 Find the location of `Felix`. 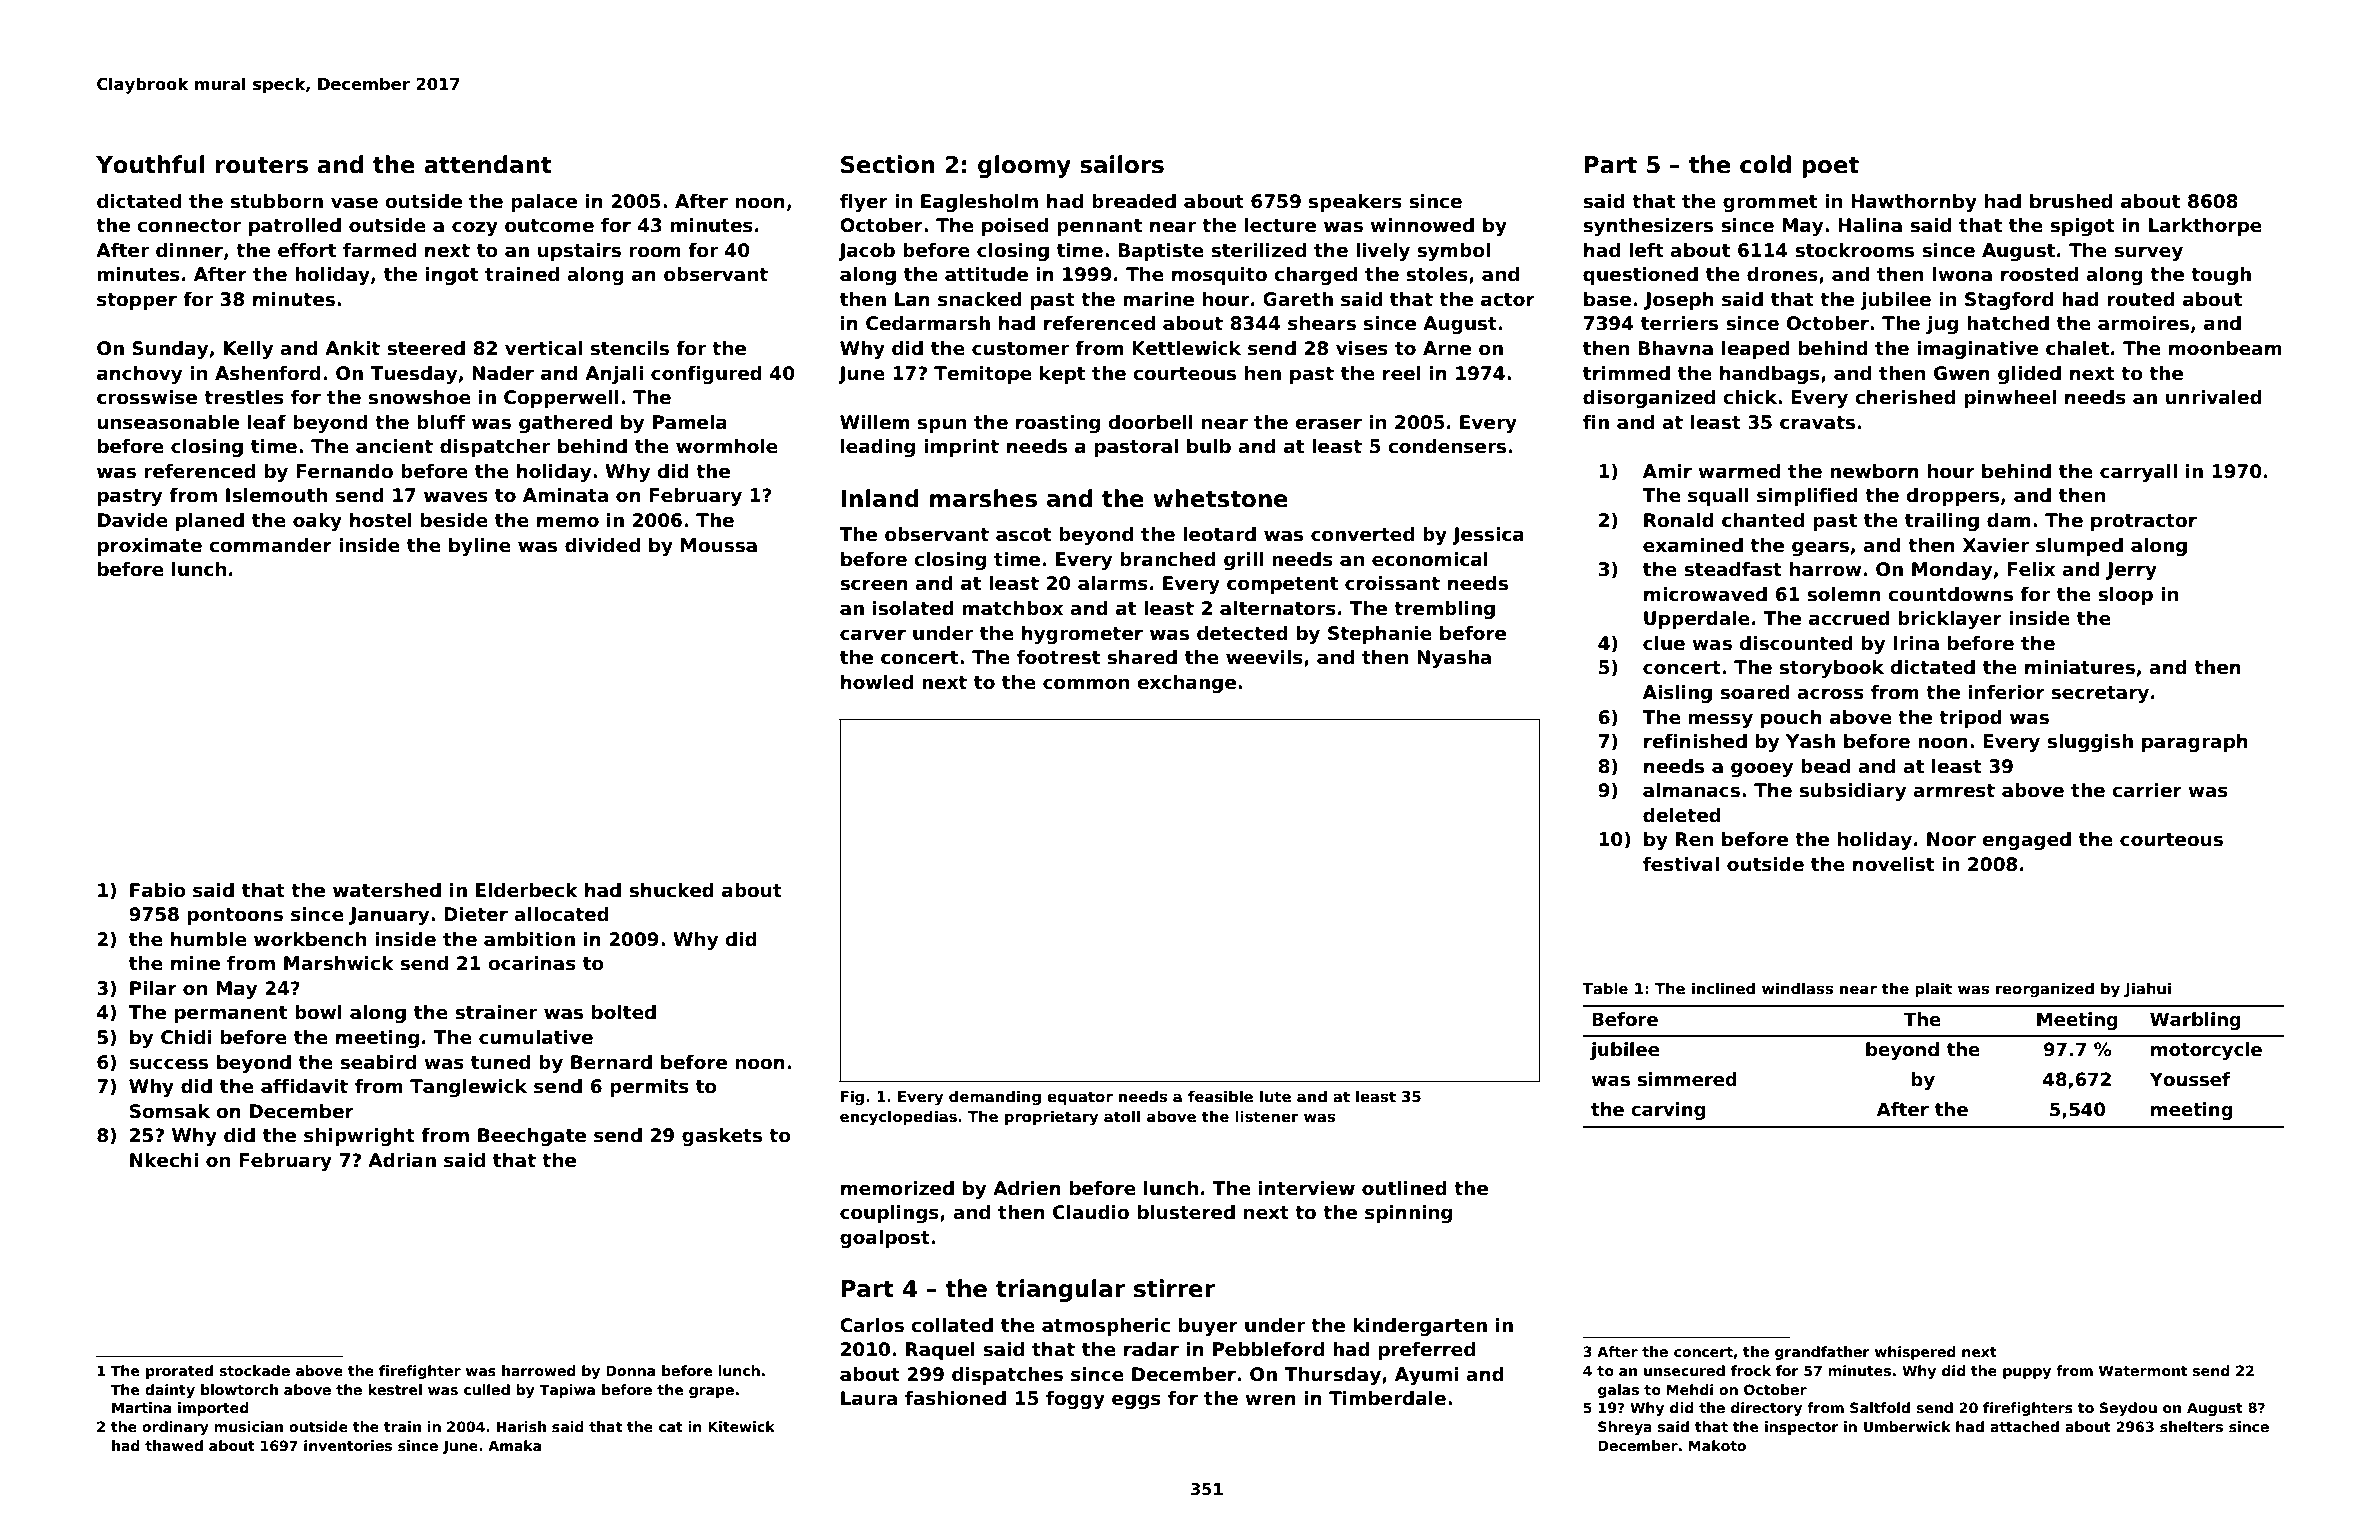

Felix is located at coordinates (2031, 569).
